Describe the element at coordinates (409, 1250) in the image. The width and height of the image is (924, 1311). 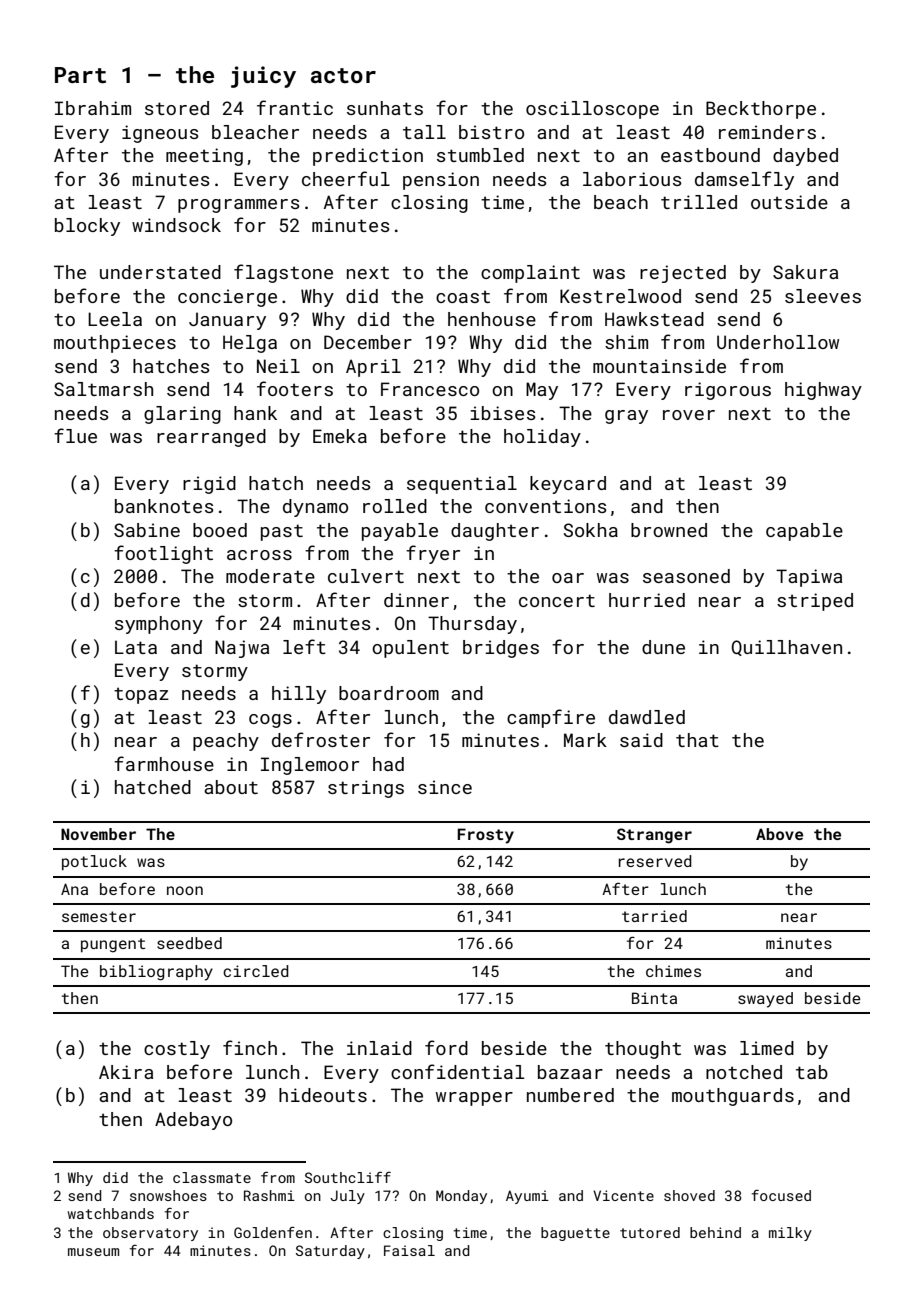
I see `Faisal` at that location.
